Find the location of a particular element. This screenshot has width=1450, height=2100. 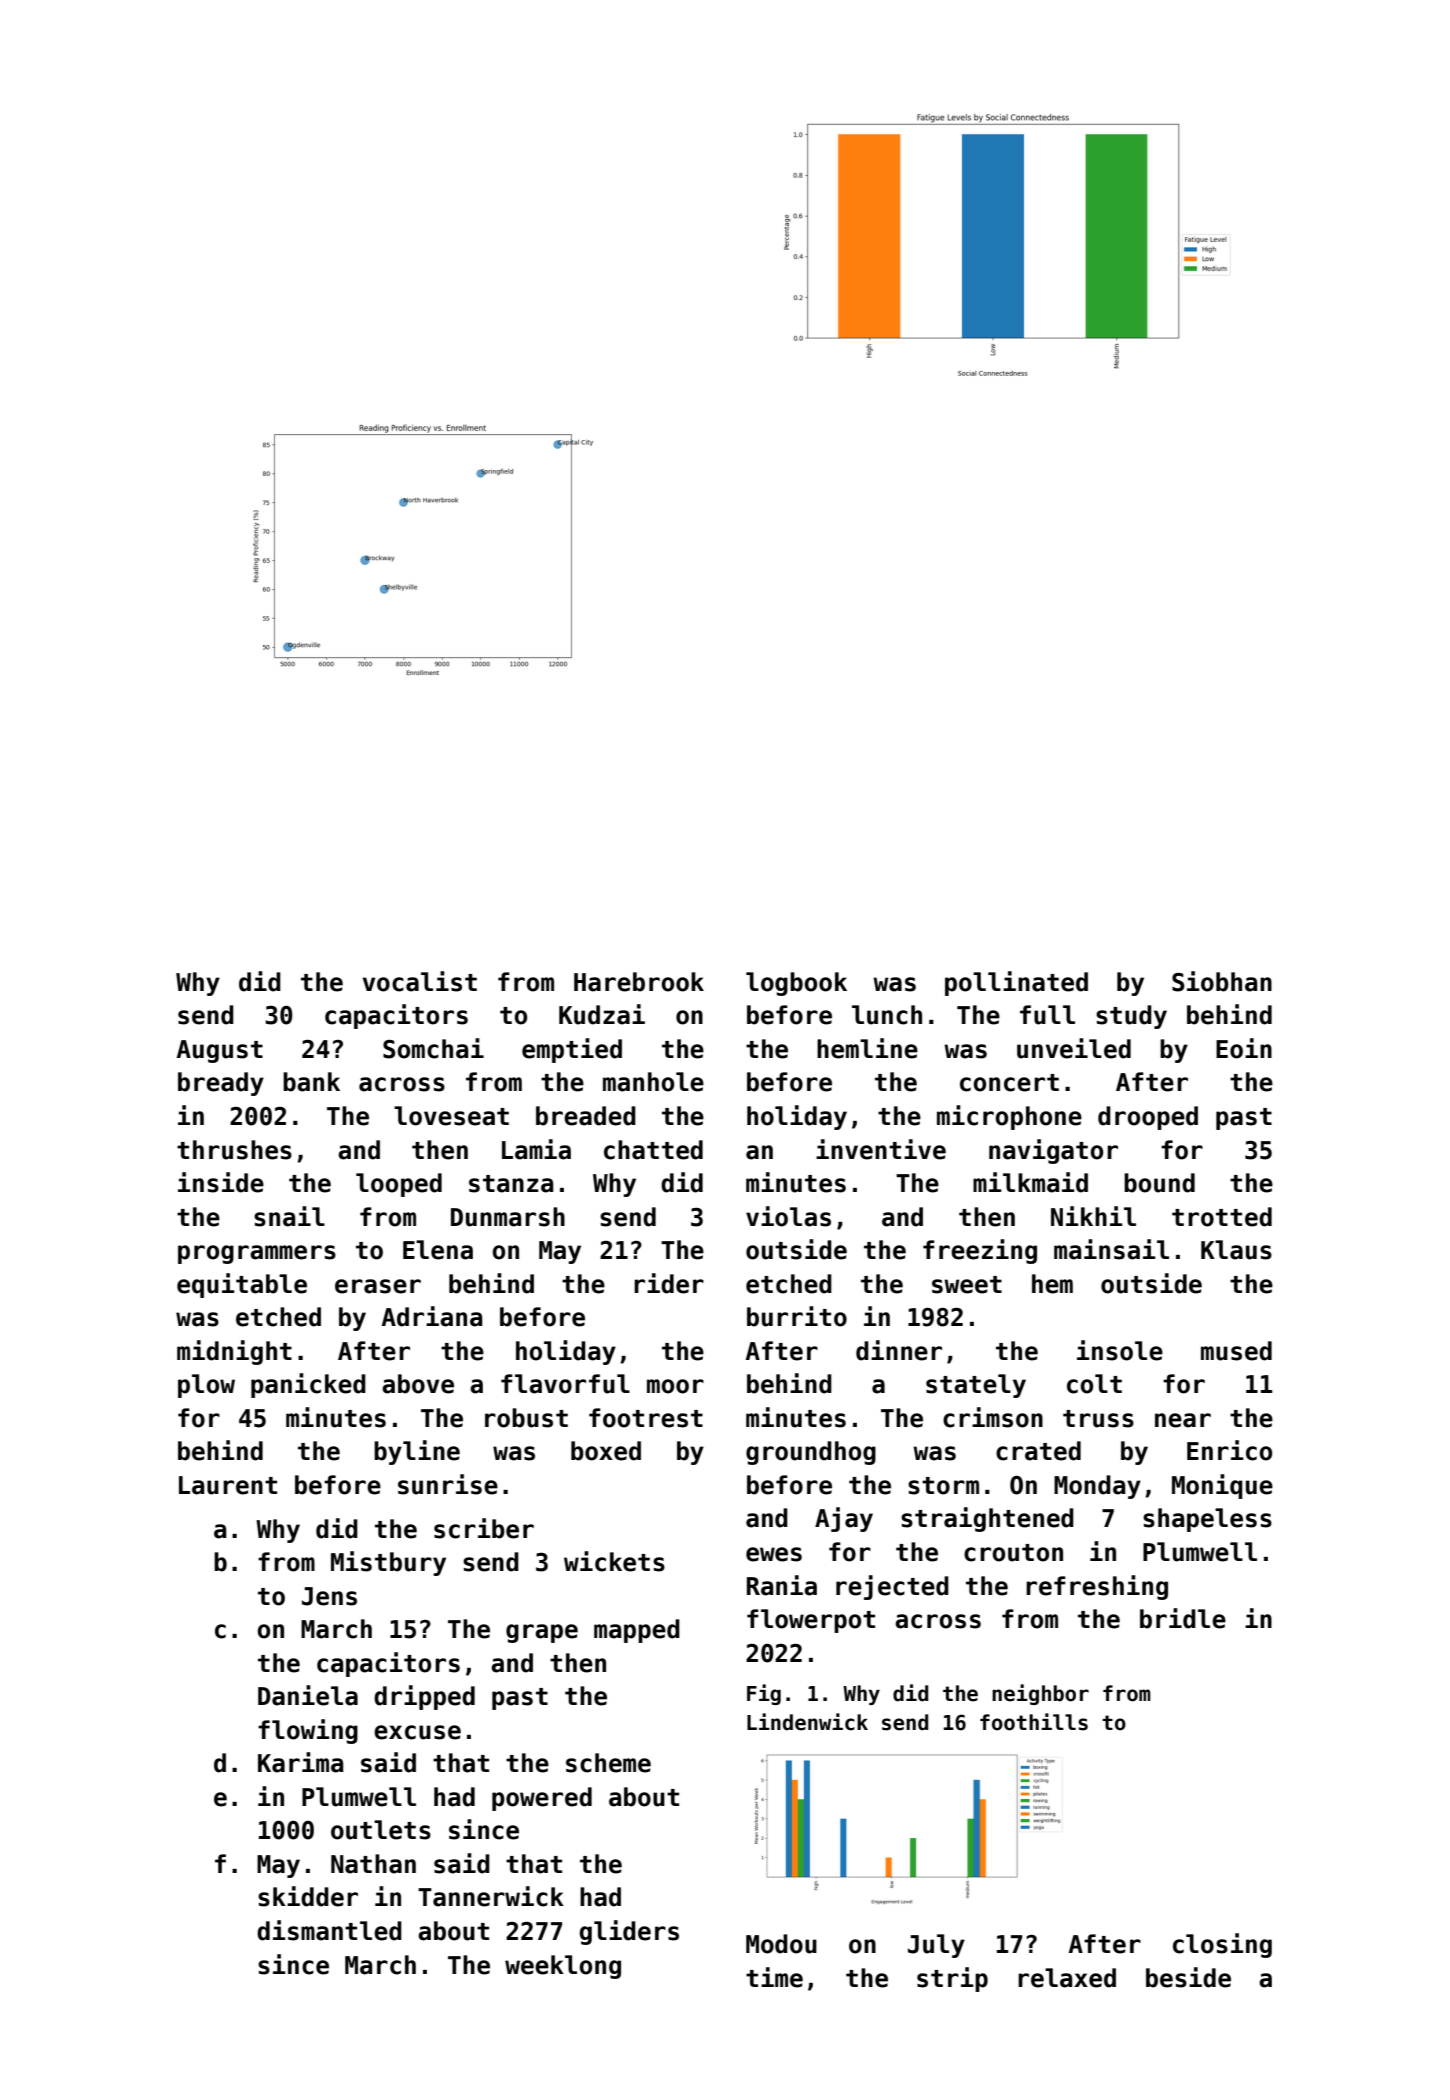

flowing is located at coordinates (308, 1731).
